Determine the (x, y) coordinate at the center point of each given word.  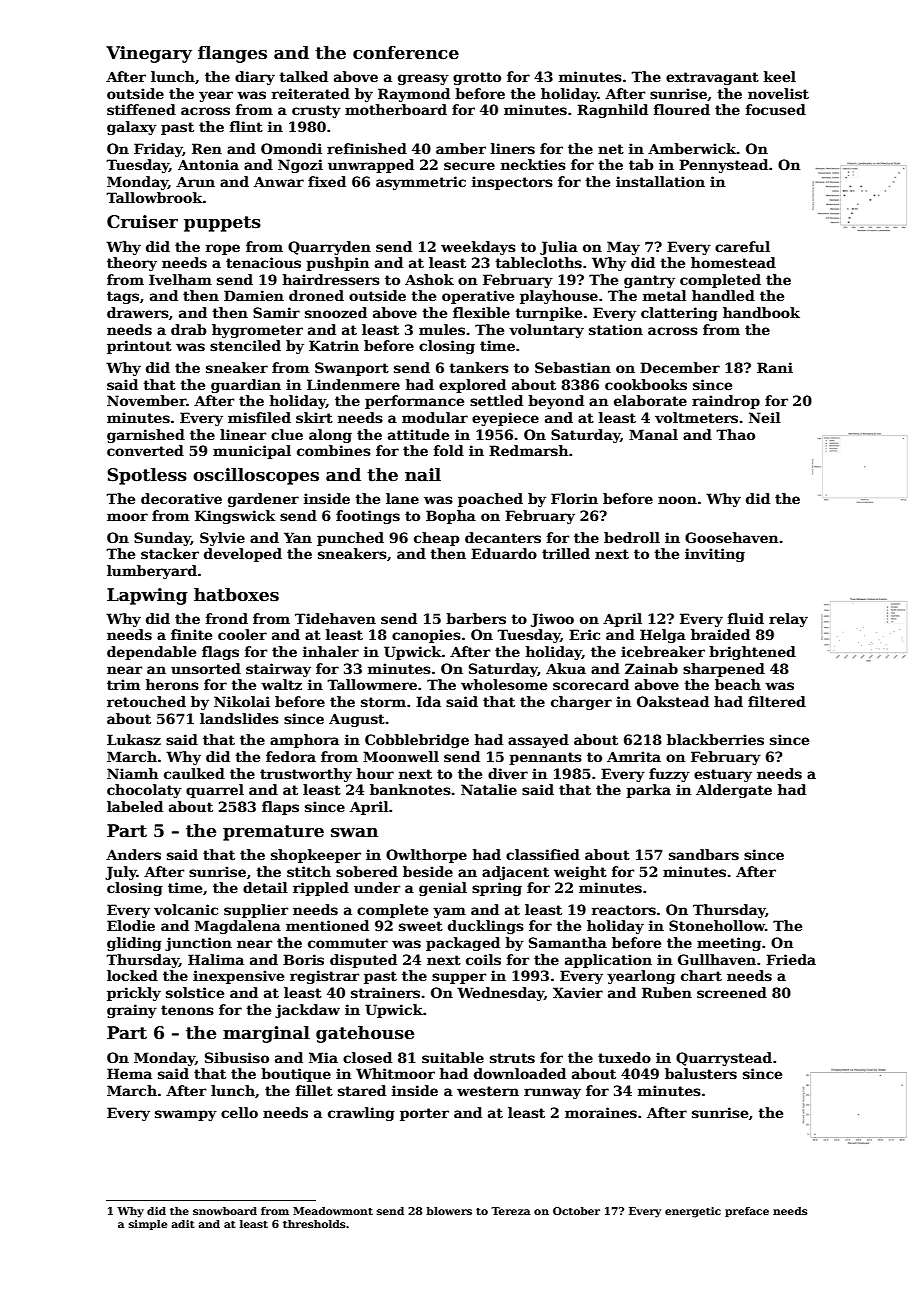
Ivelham (180, 279)
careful (742, 246)
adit (183, 1224)
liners (513, 148)
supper (459, 978)
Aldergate (734, 791)
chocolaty (144, 791)
